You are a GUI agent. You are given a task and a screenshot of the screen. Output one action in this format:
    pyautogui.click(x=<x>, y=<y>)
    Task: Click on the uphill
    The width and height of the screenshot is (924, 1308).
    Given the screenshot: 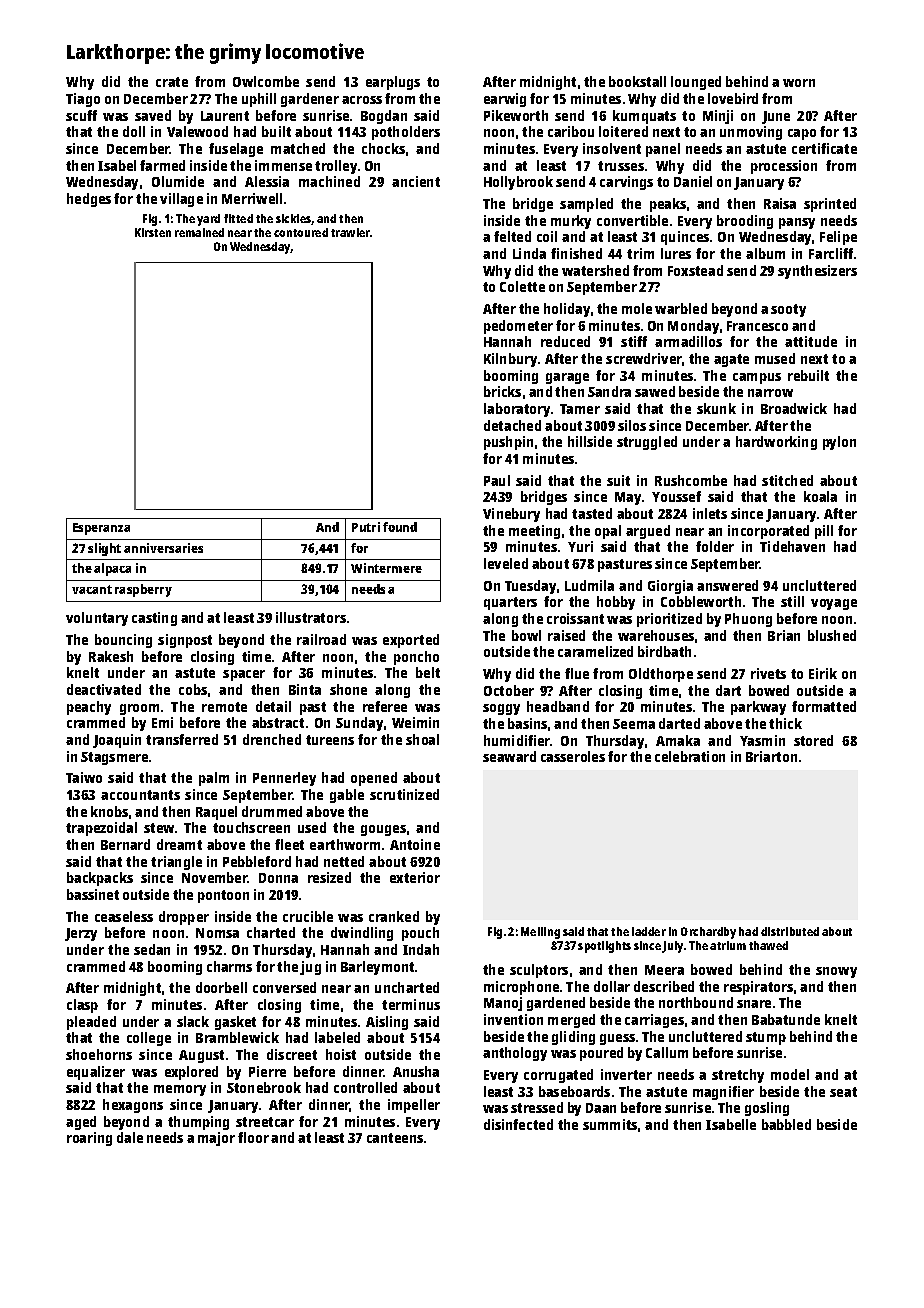 What is the action you would take?
    pyautogui.click(x=259, y=100)
